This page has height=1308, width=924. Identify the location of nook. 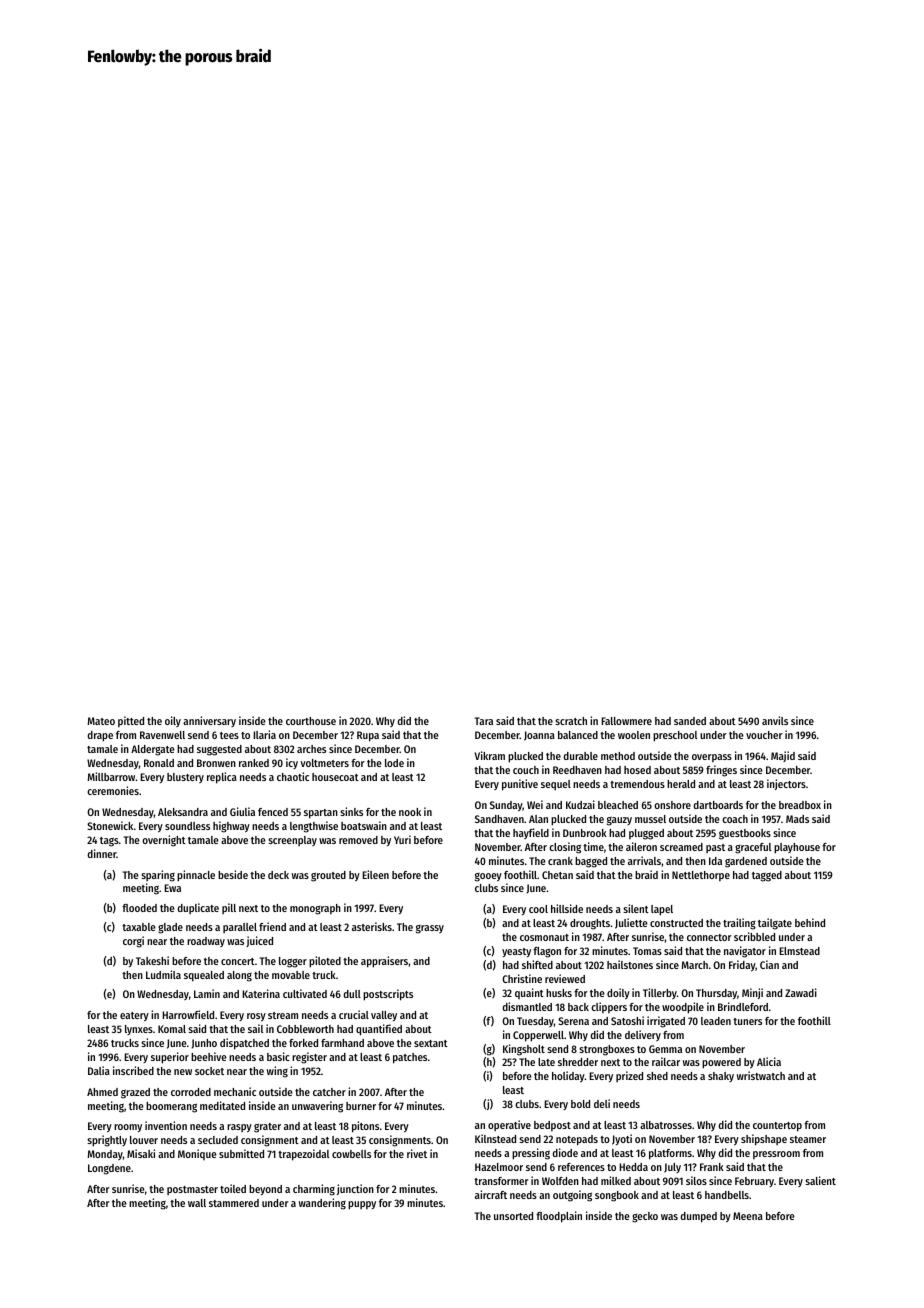
(410, 812).
